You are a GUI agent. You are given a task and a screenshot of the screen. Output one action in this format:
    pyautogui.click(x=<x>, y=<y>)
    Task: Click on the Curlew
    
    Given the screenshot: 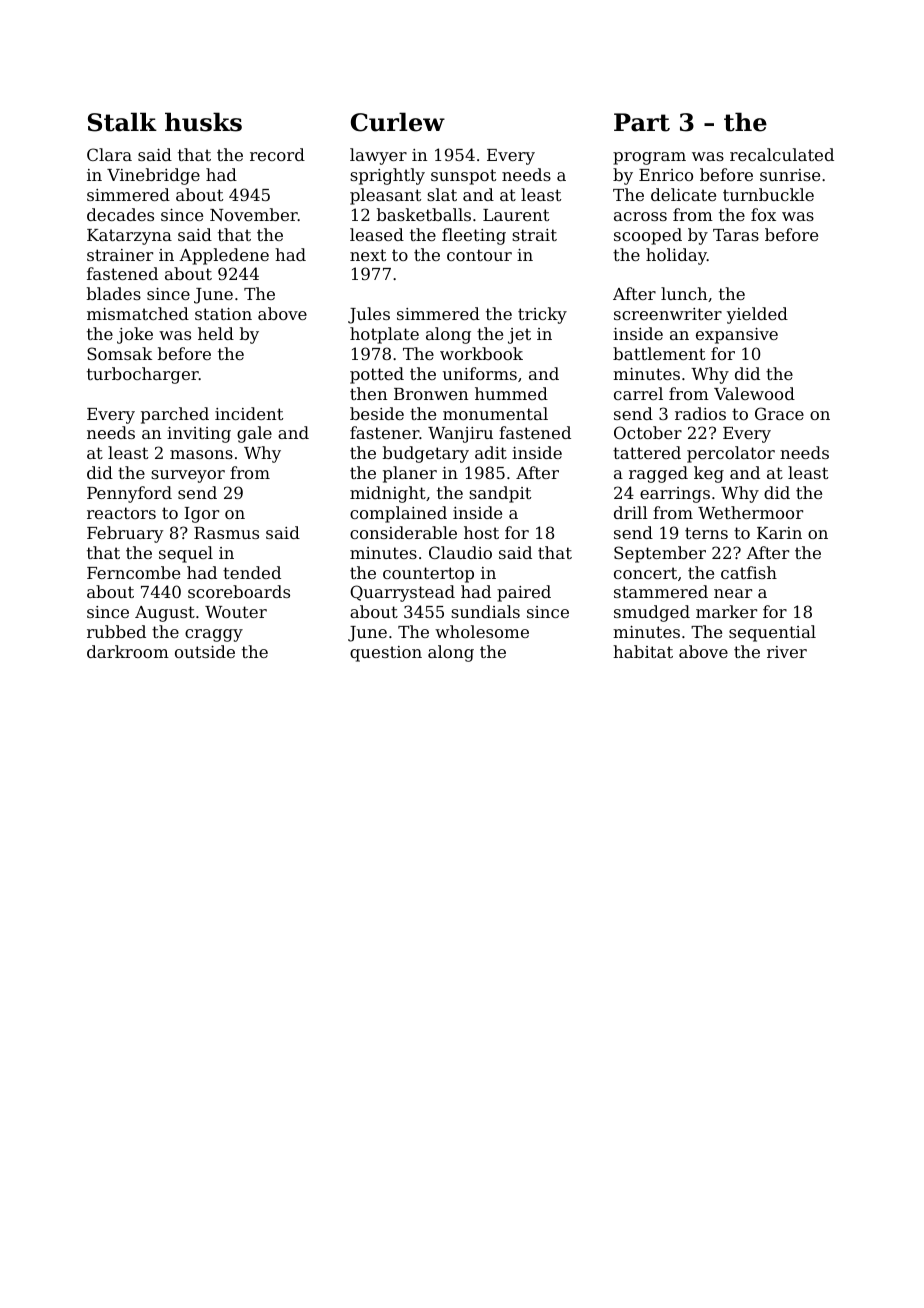 What is the action you would take?
    pyautogui.click(x=398, y=122)
